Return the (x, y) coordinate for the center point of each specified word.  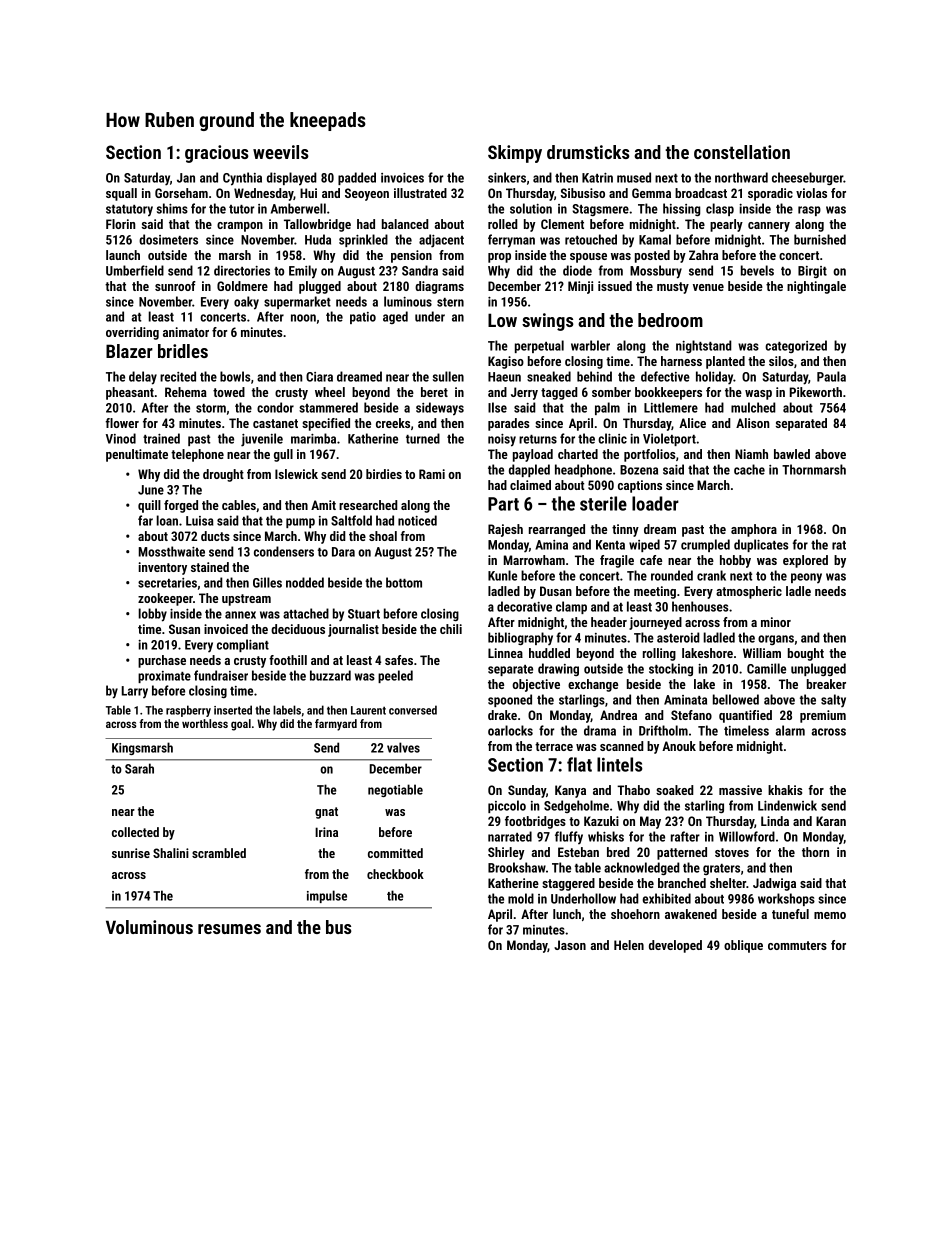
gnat (326, 813)
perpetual (539, 346)
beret (434, 392)
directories (242, 270)
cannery (769, 227)
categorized (796, 346)
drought (223, 475)
